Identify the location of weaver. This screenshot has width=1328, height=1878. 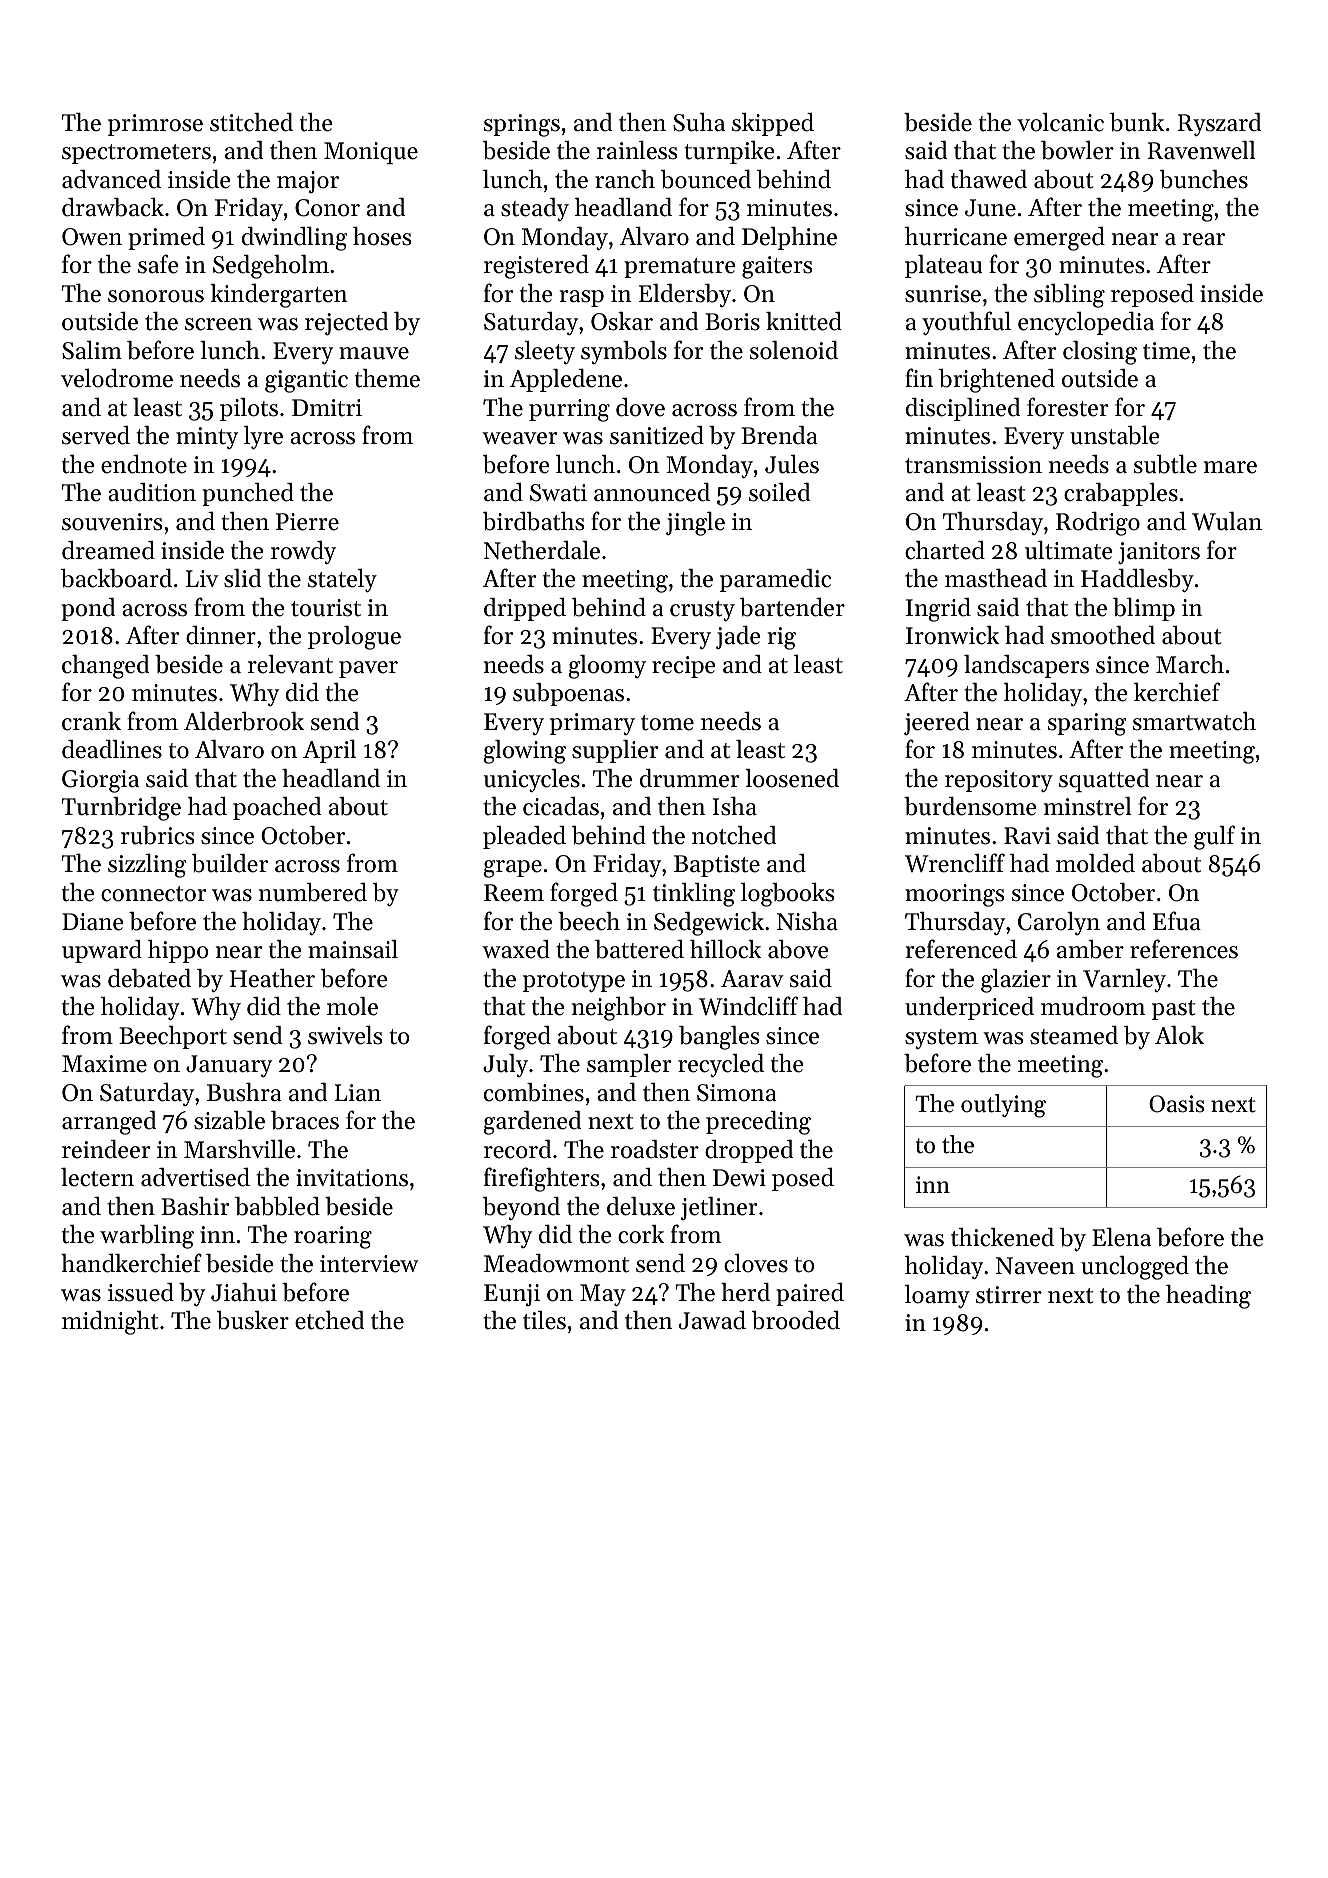
(520, 438).
